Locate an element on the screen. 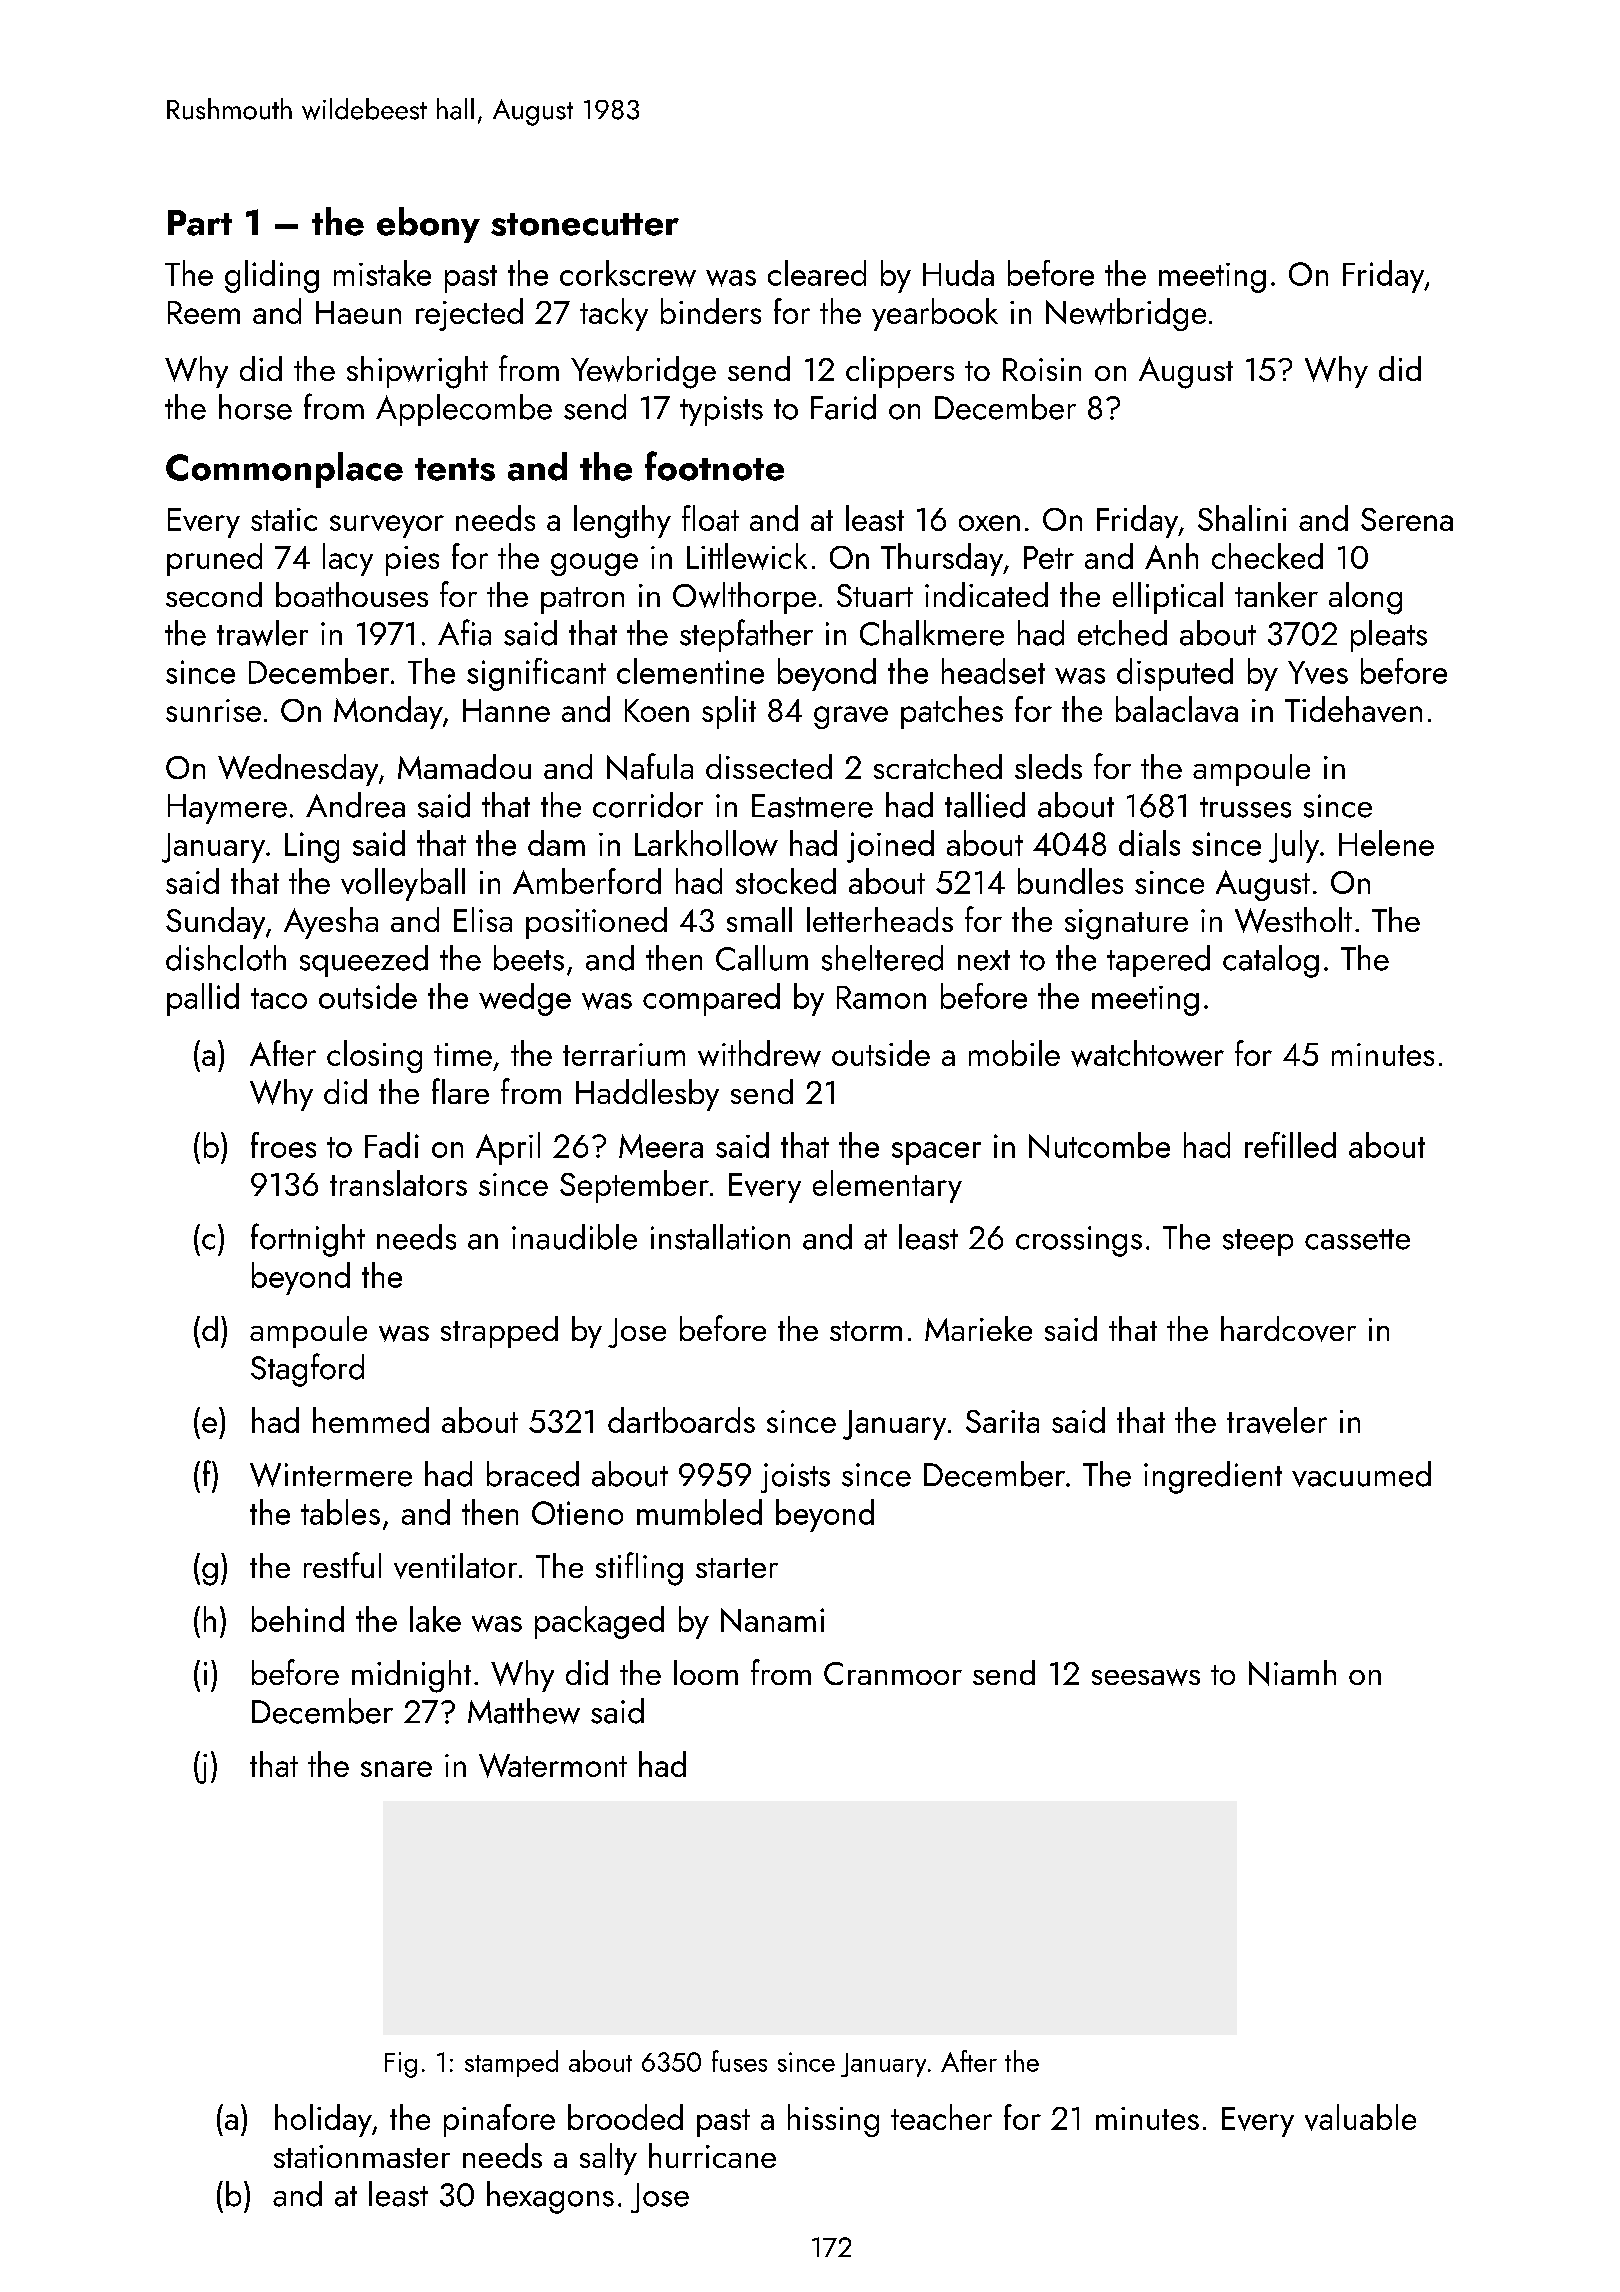  Cranmoor is located at coordinates (893, 1673).
